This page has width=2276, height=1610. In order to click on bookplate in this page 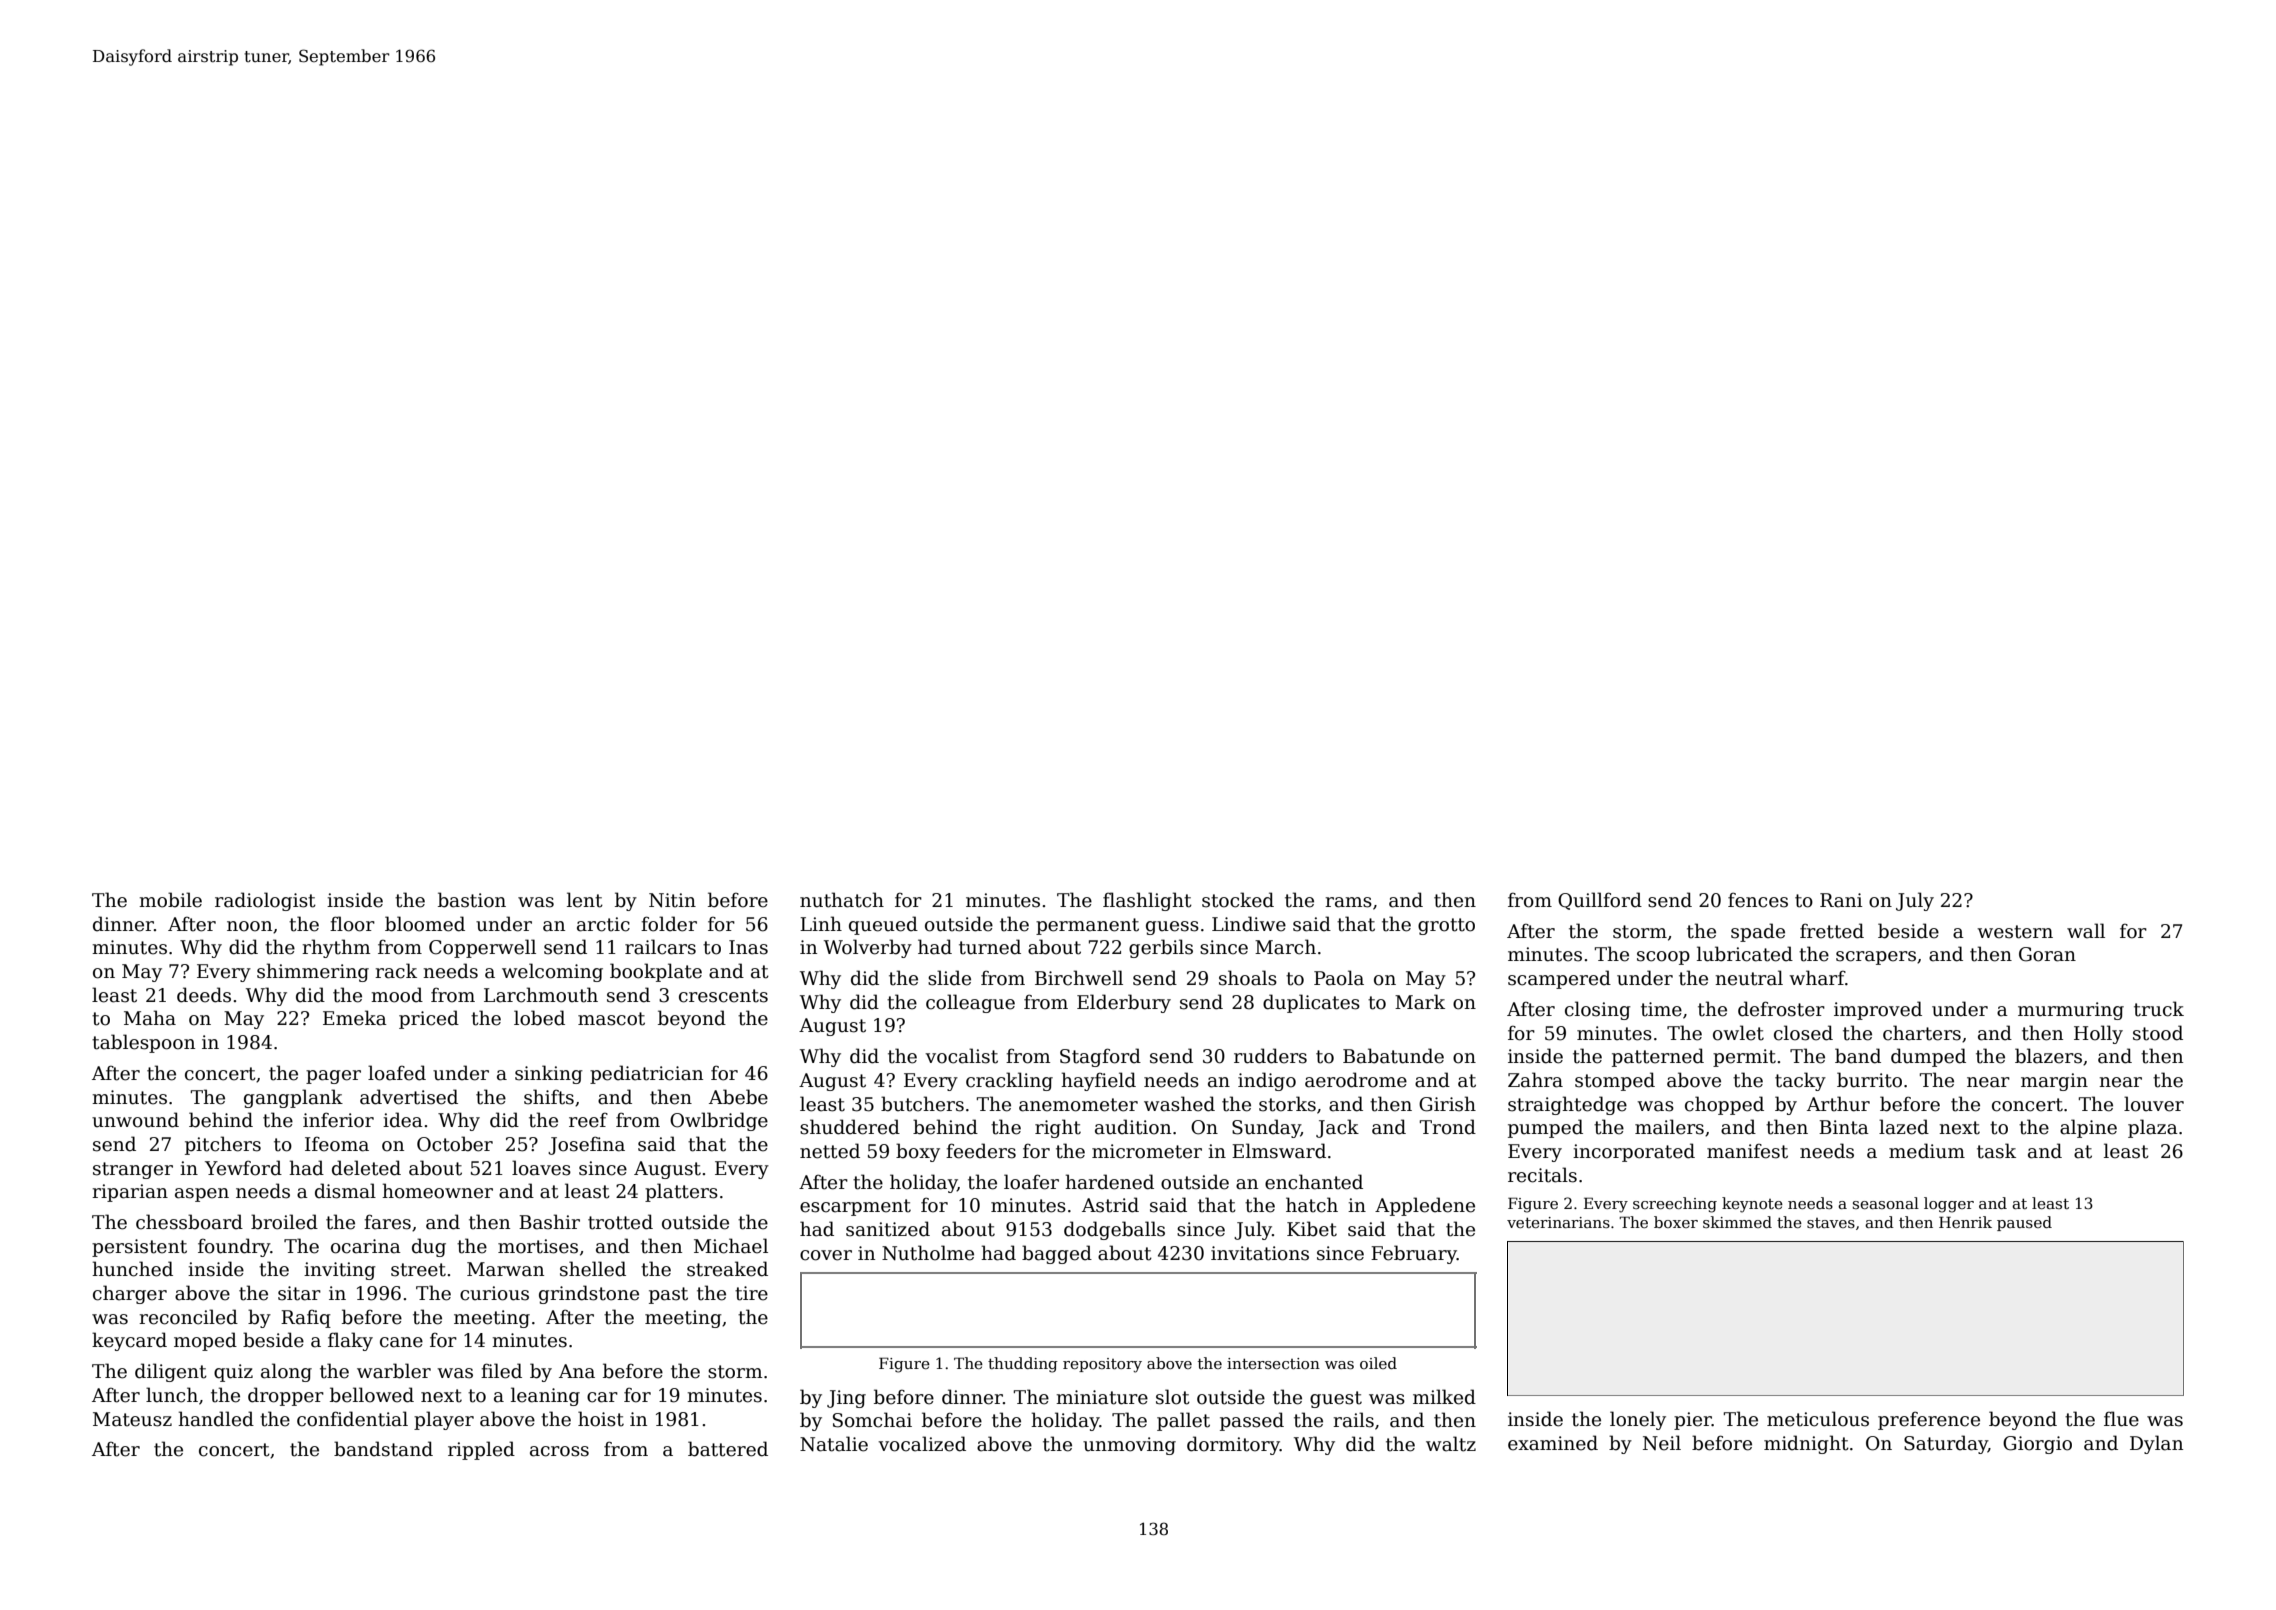, I will do `click(656, 972)`.
